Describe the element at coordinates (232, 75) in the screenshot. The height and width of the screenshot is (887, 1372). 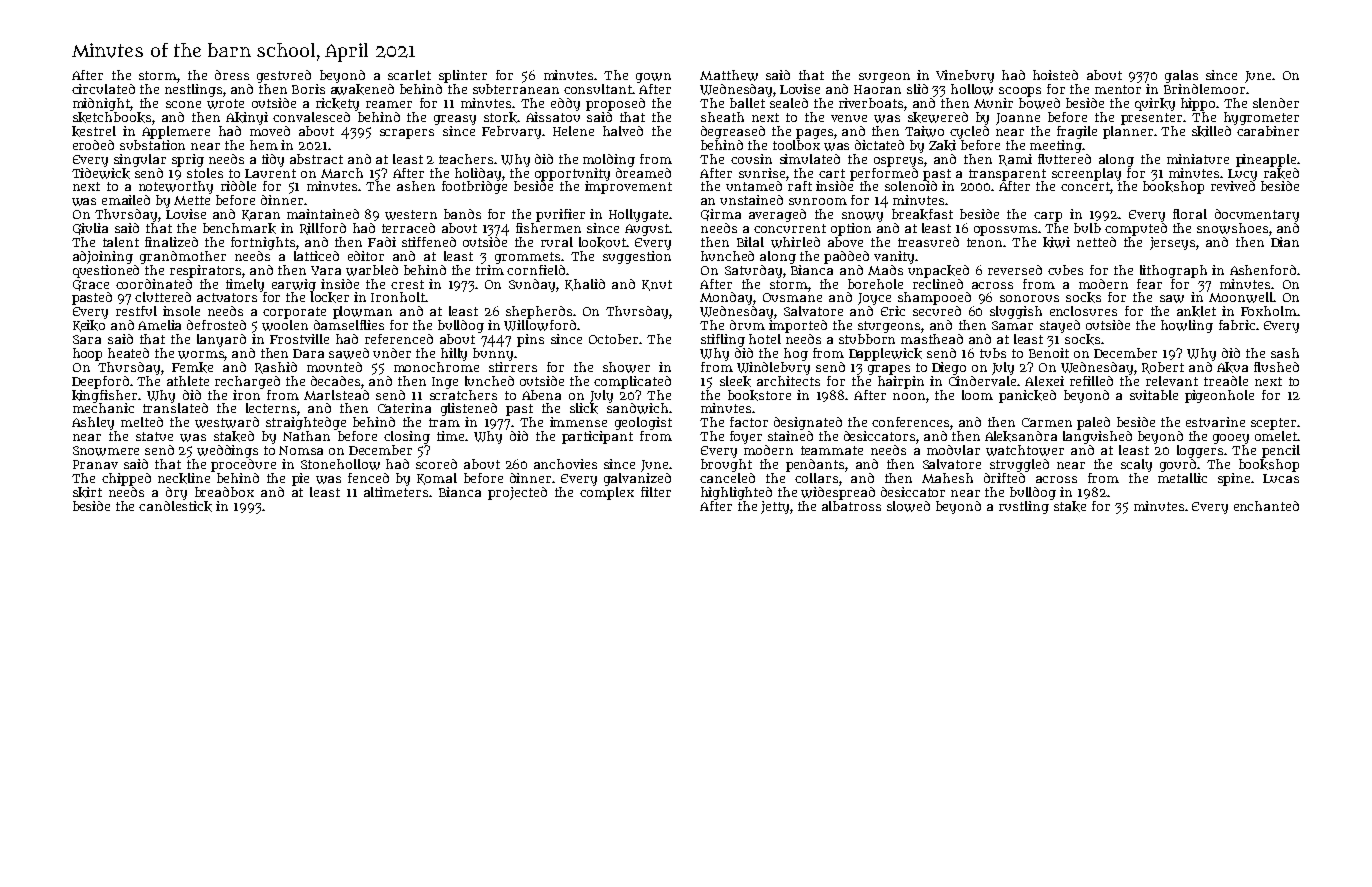
I see `dress` at that location.
